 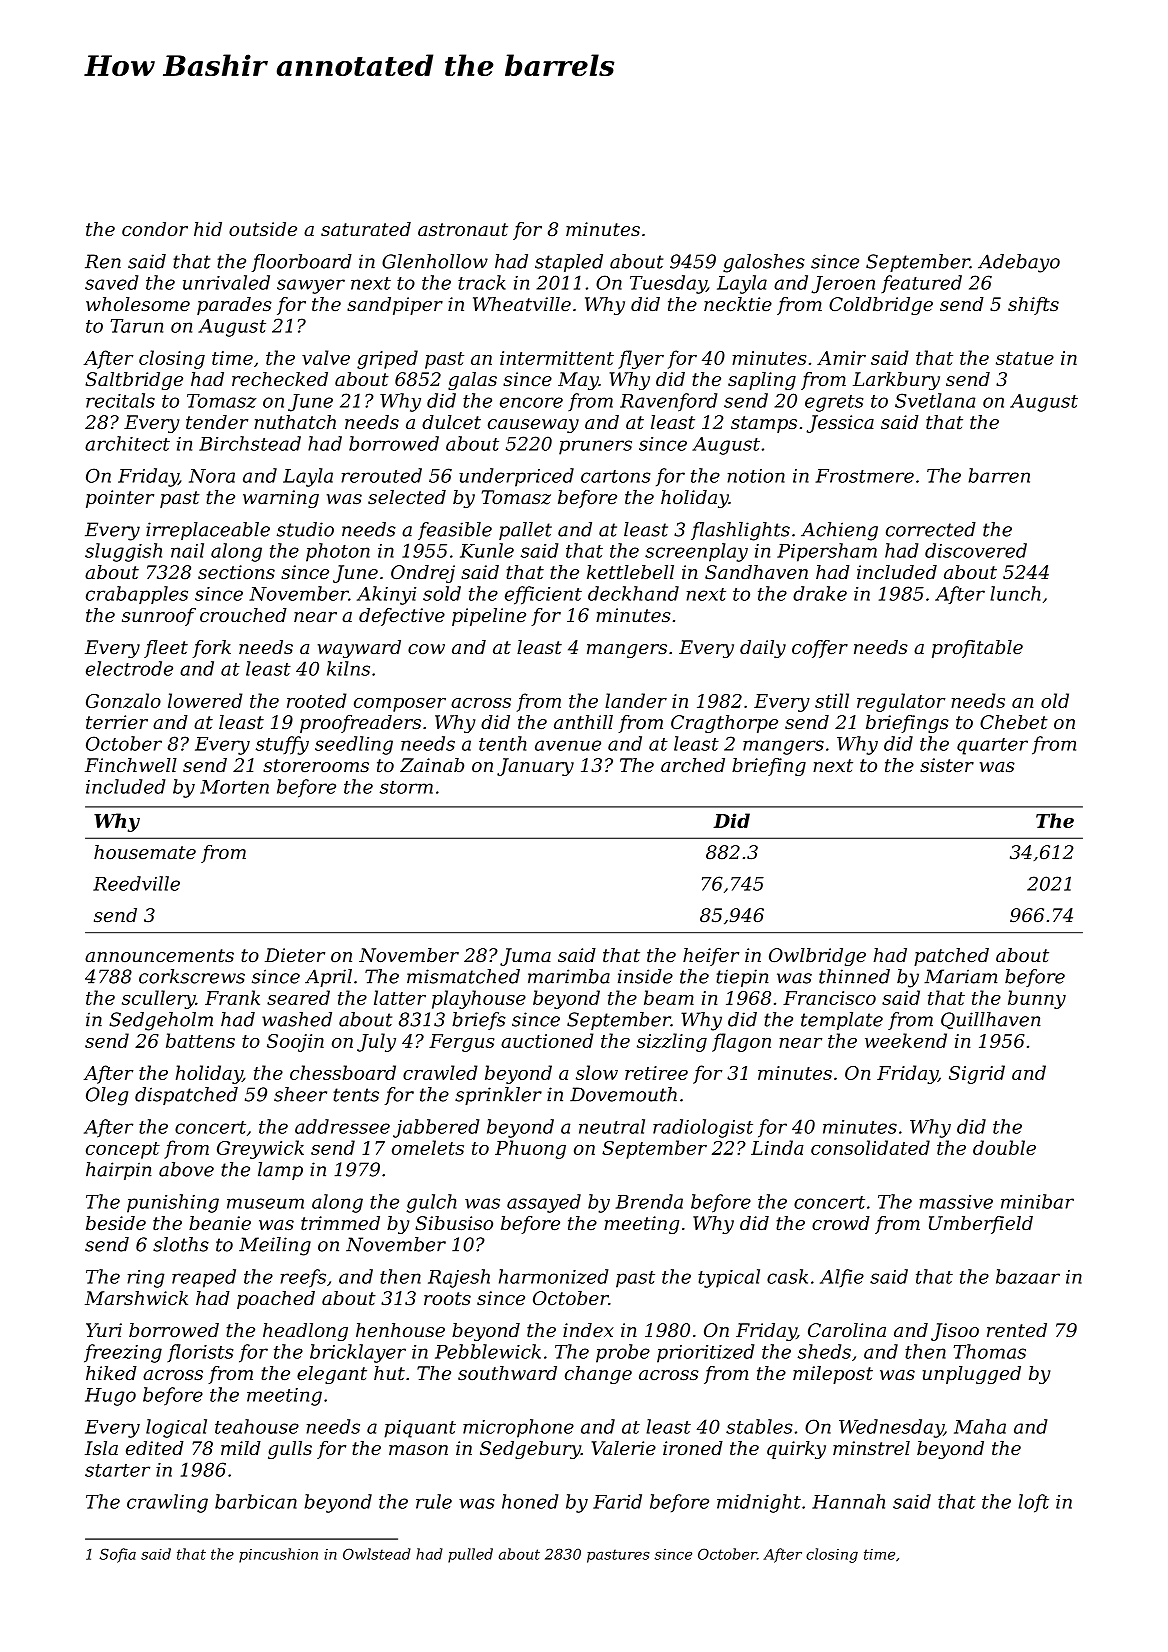 What do you see at coordinates (489, 617) in the document?
I see `pipeline` at bounding box center [489, 617].
